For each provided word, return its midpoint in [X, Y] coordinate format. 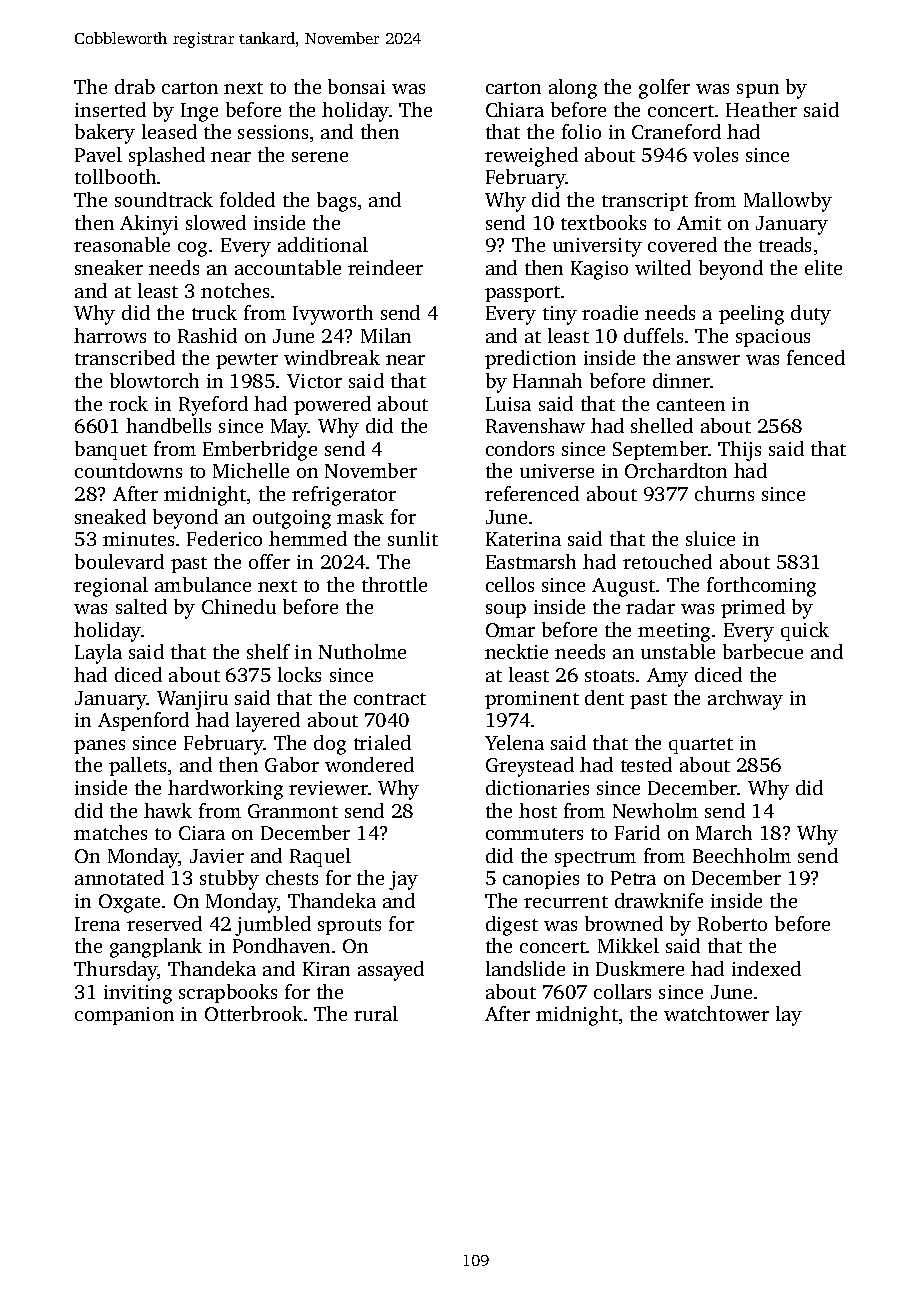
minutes [138, 539]
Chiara [515, 109]
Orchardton [676, 470]
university [597, 247]
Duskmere [640, 968]
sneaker [109, 267]
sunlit [413, 538]
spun [758, 91]
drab [135, 86]
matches [110, 832]
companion [124, 1016]
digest [512, 926]
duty [811, 315]
